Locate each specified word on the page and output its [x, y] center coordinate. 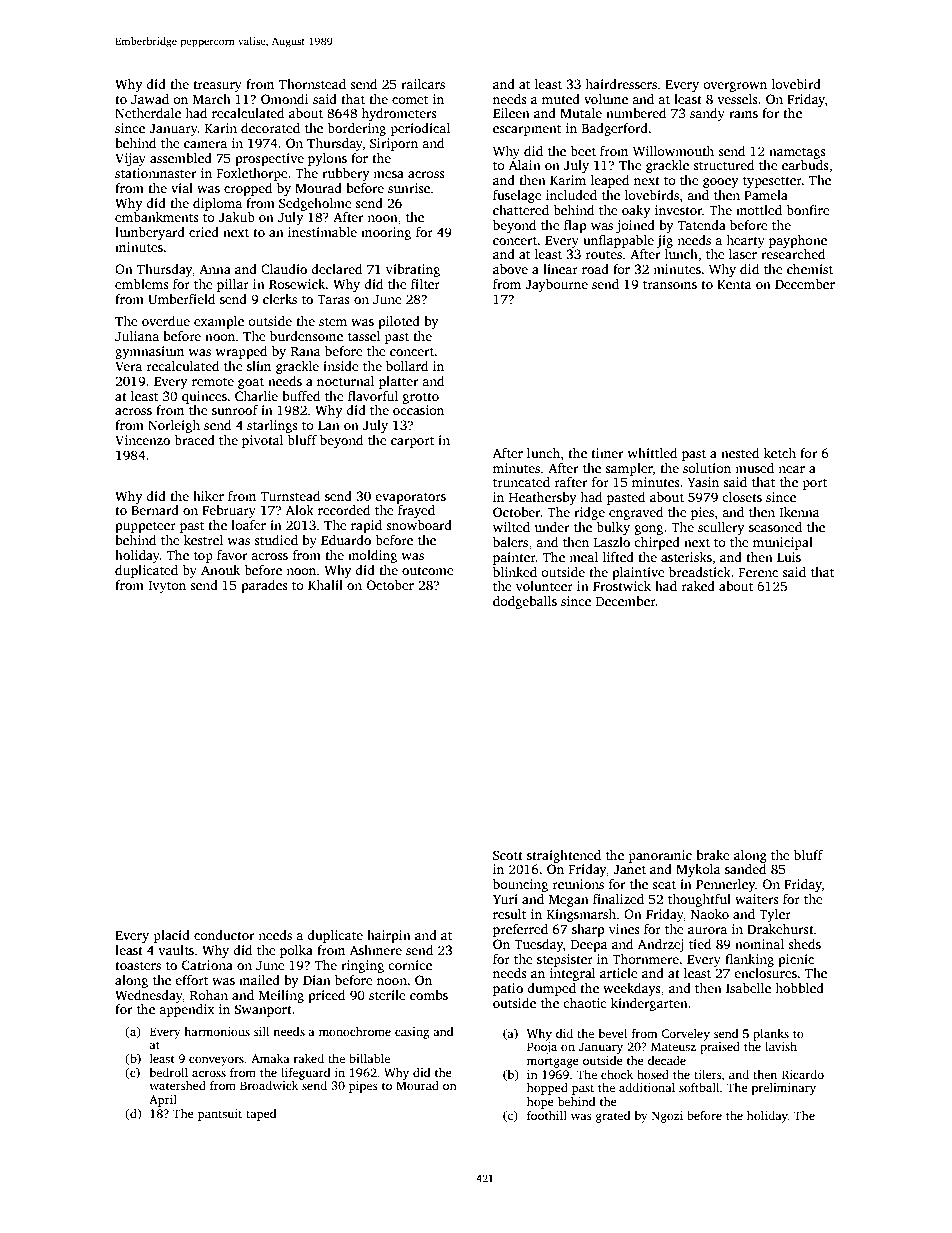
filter [425, 284]
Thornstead [312, 84]
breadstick [700, 572]
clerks [280, 299]
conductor [224, 935]
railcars [423, 84]
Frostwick [622, 586]
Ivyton [167, 587]
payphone [798, 241]
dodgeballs [525, 602]
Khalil [325, 585]
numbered [636, 113]
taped [261, 1115]
